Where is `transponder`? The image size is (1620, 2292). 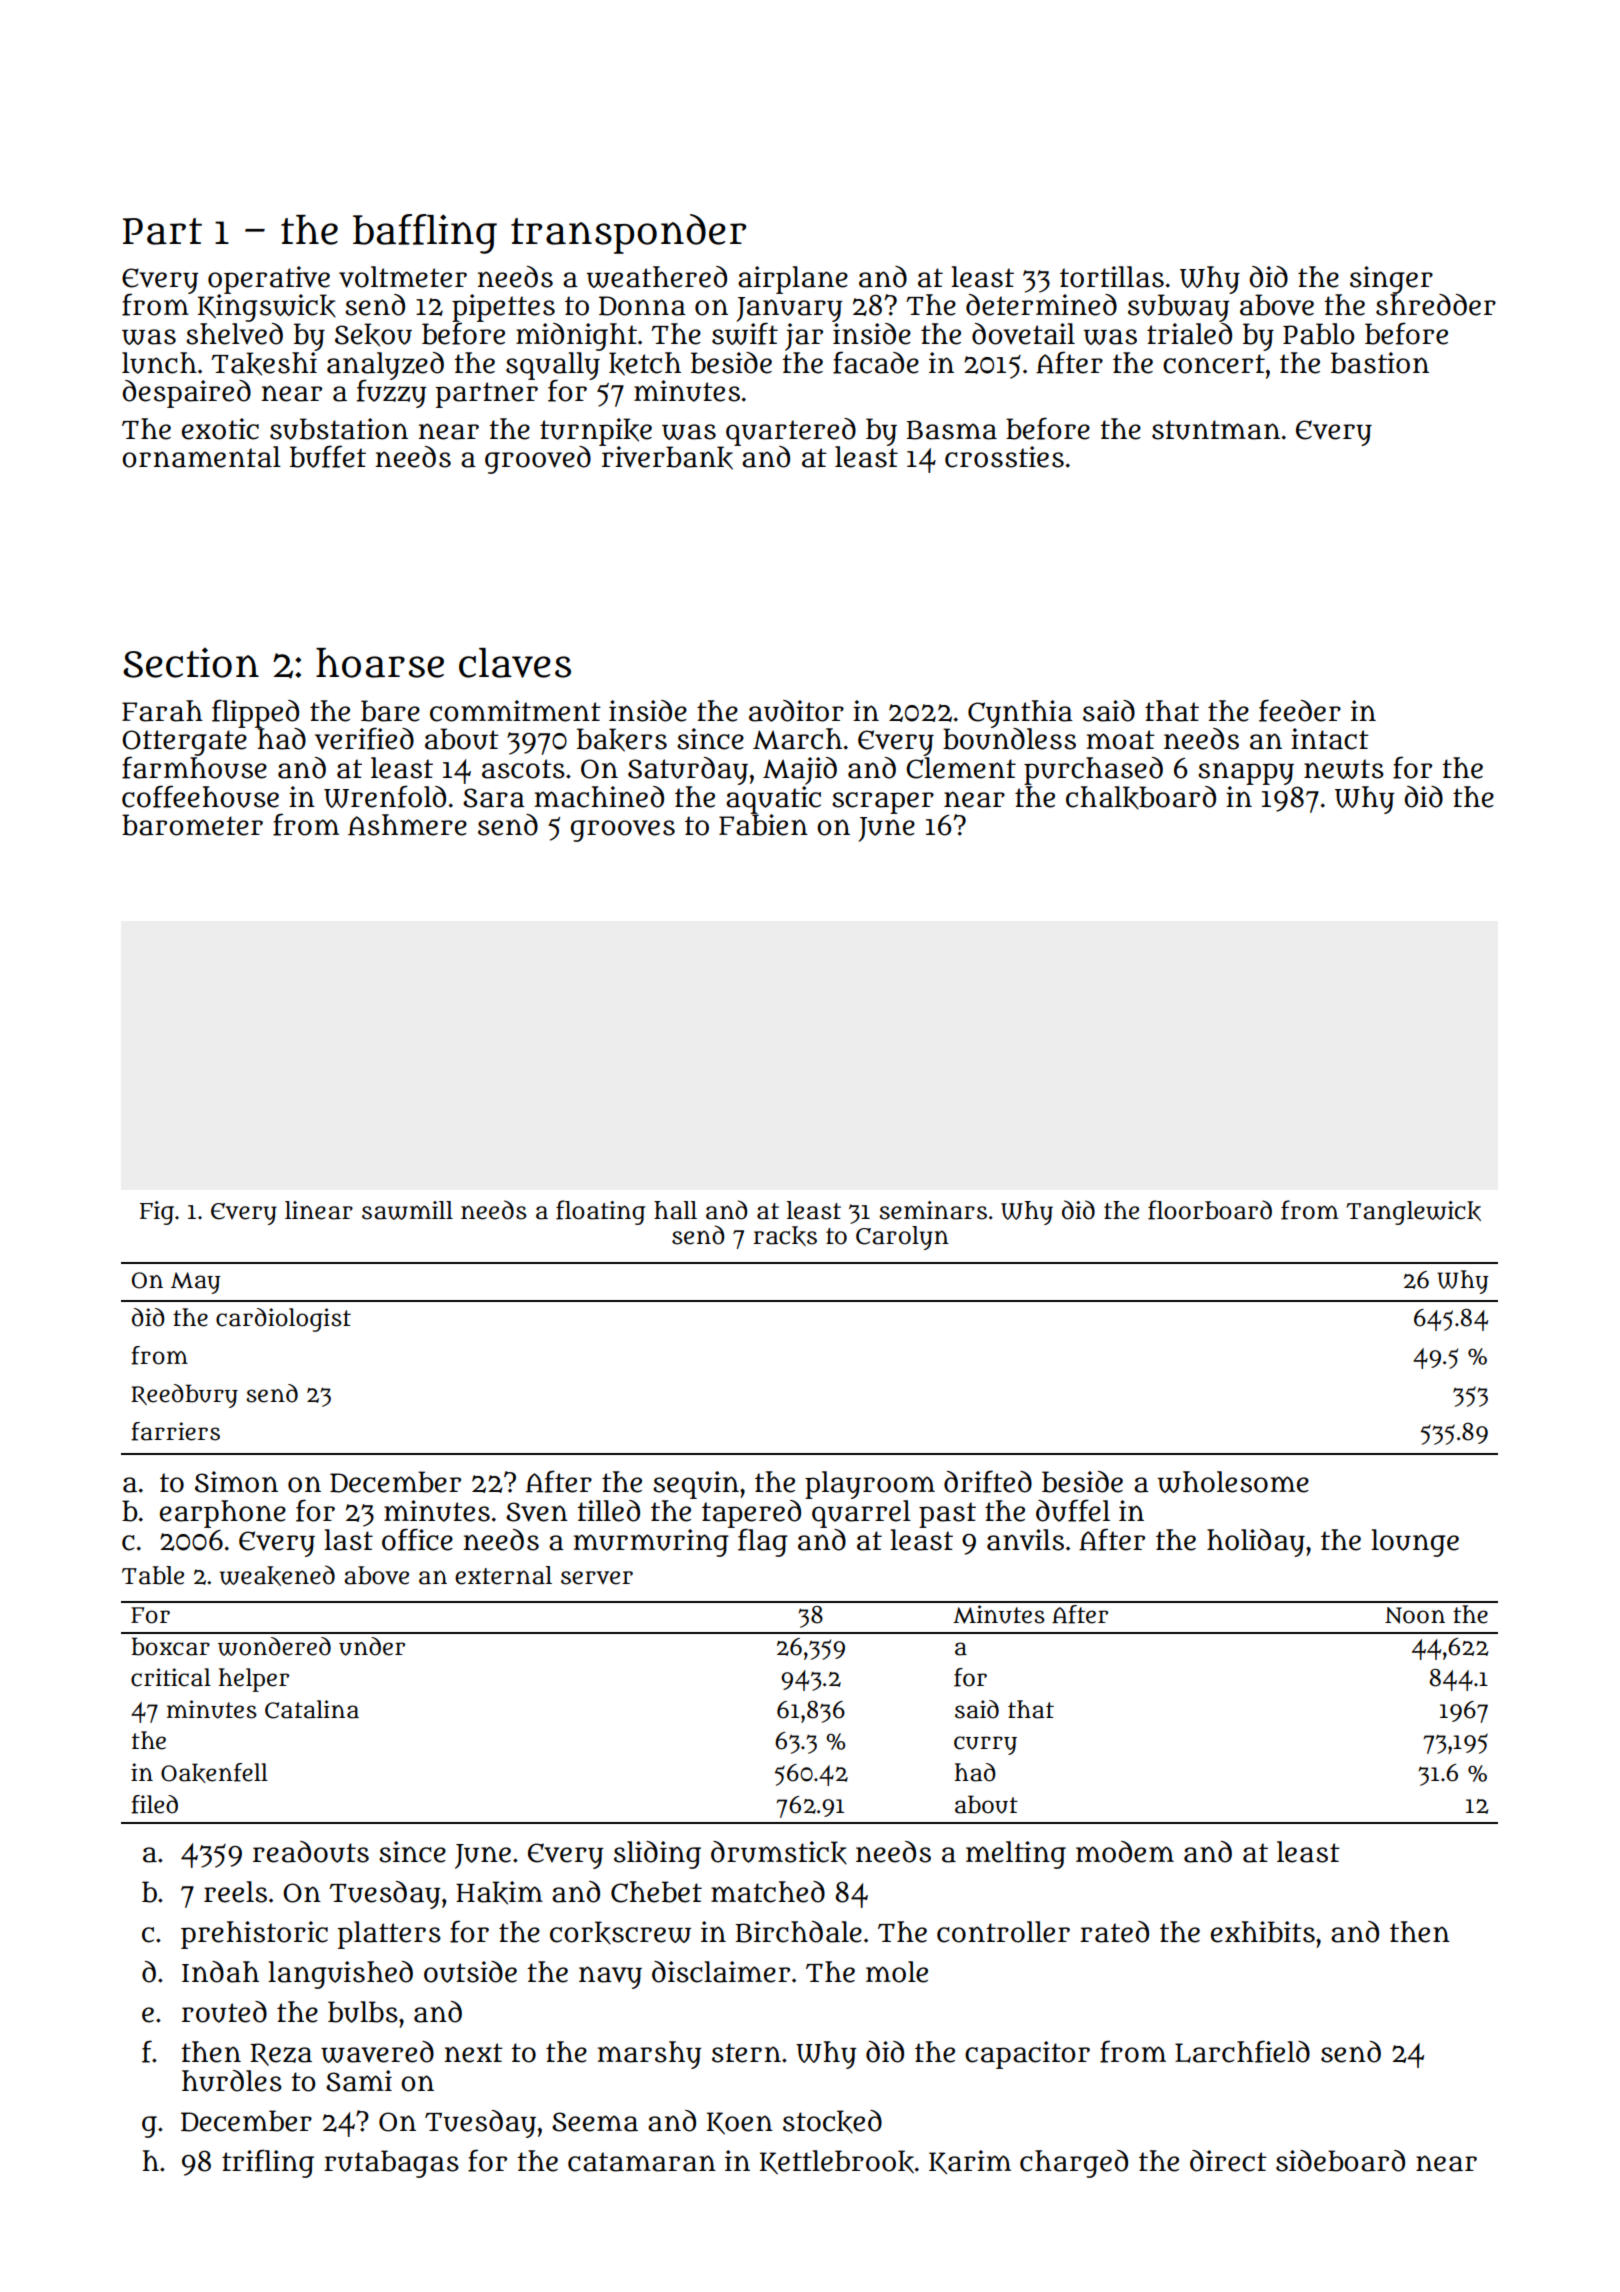
transponder is located at coordinates (628, 234).
